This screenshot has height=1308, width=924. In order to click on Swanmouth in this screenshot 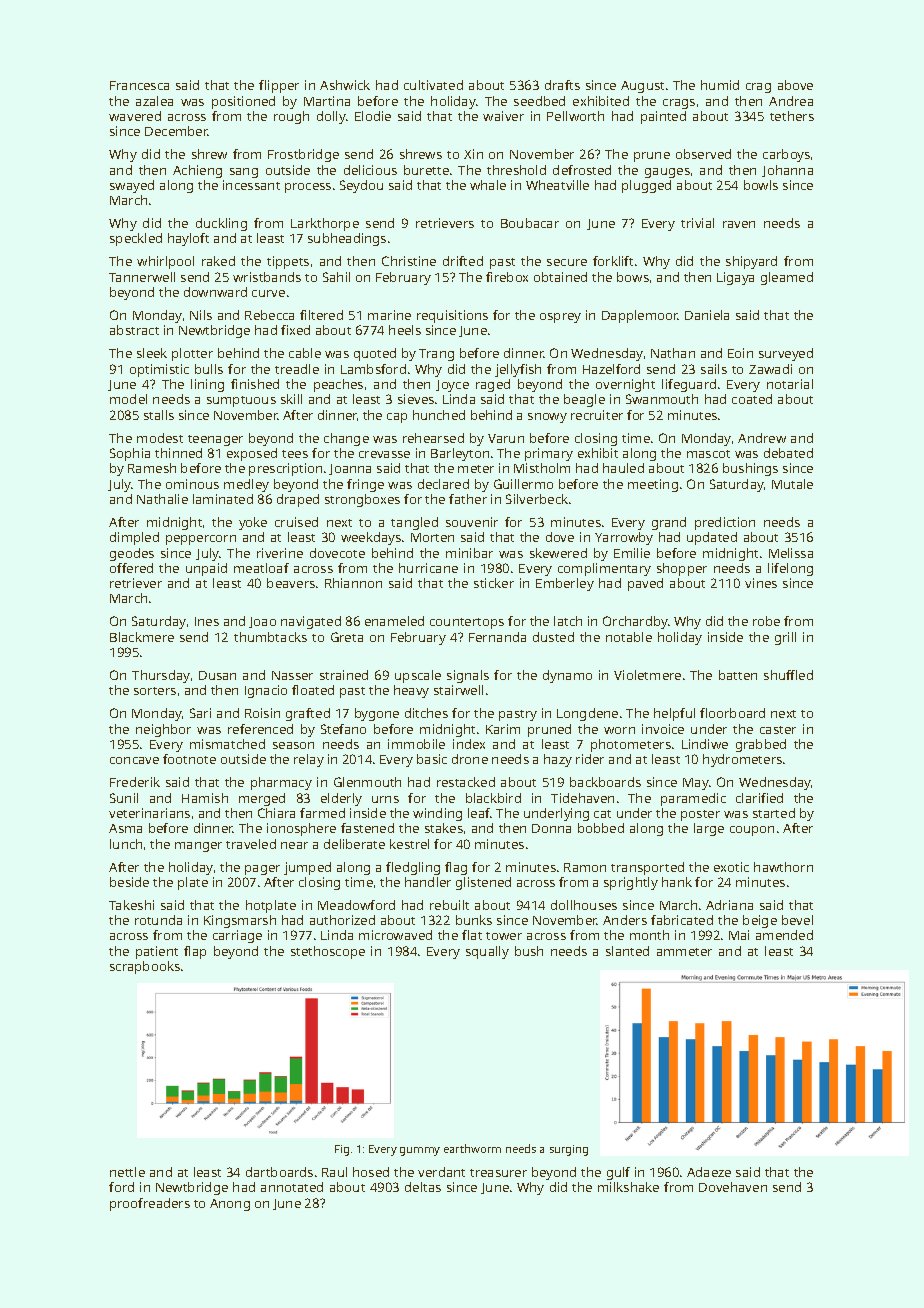, I will do `click(662, 399)`.
